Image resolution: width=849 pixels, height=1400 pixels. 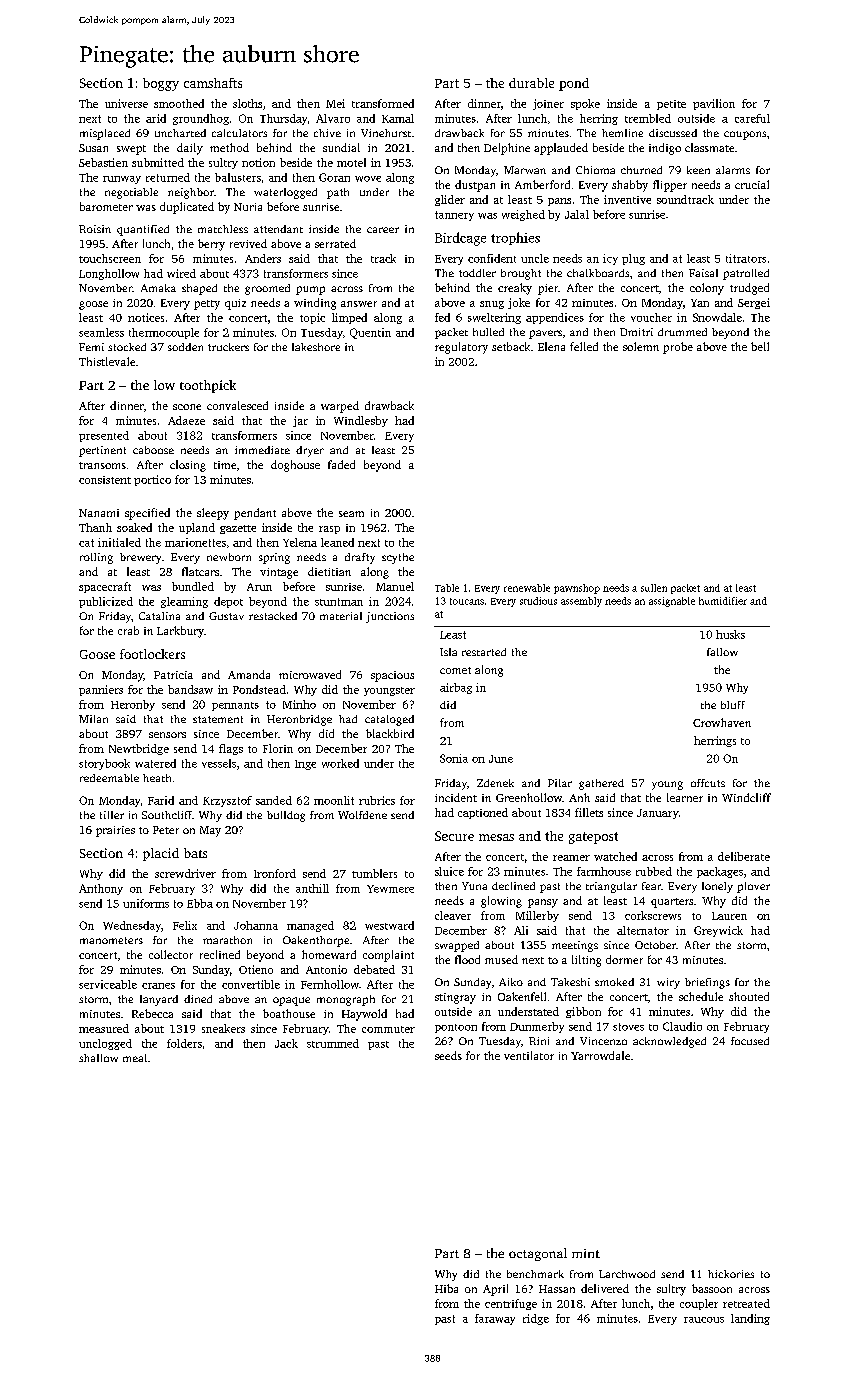 I want to click on plover, so click(x=753, y=887).
